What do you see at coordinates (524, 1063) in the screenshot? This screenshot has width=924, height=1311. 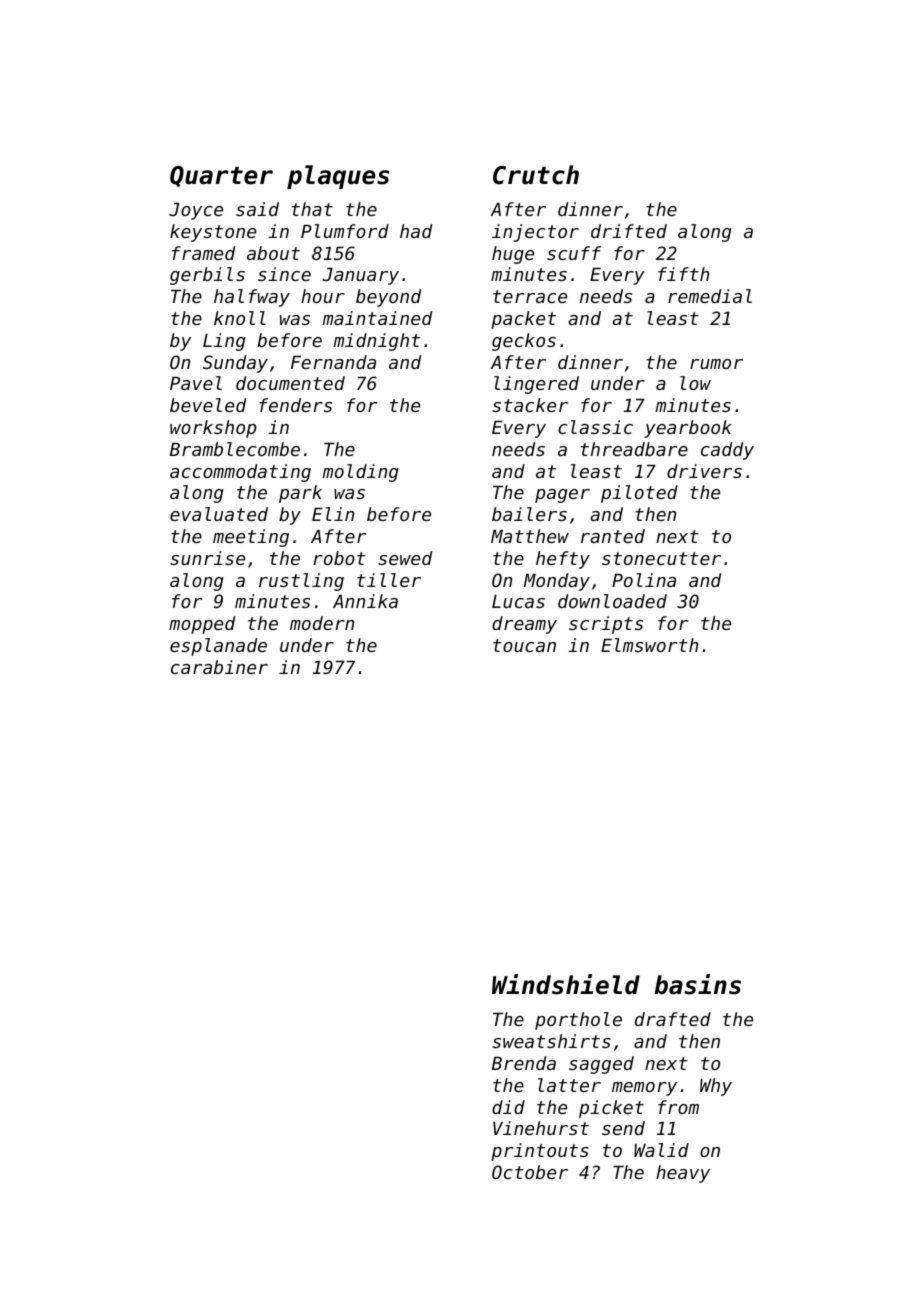 I see `Brenda` at bounding box center [524, 1063].
